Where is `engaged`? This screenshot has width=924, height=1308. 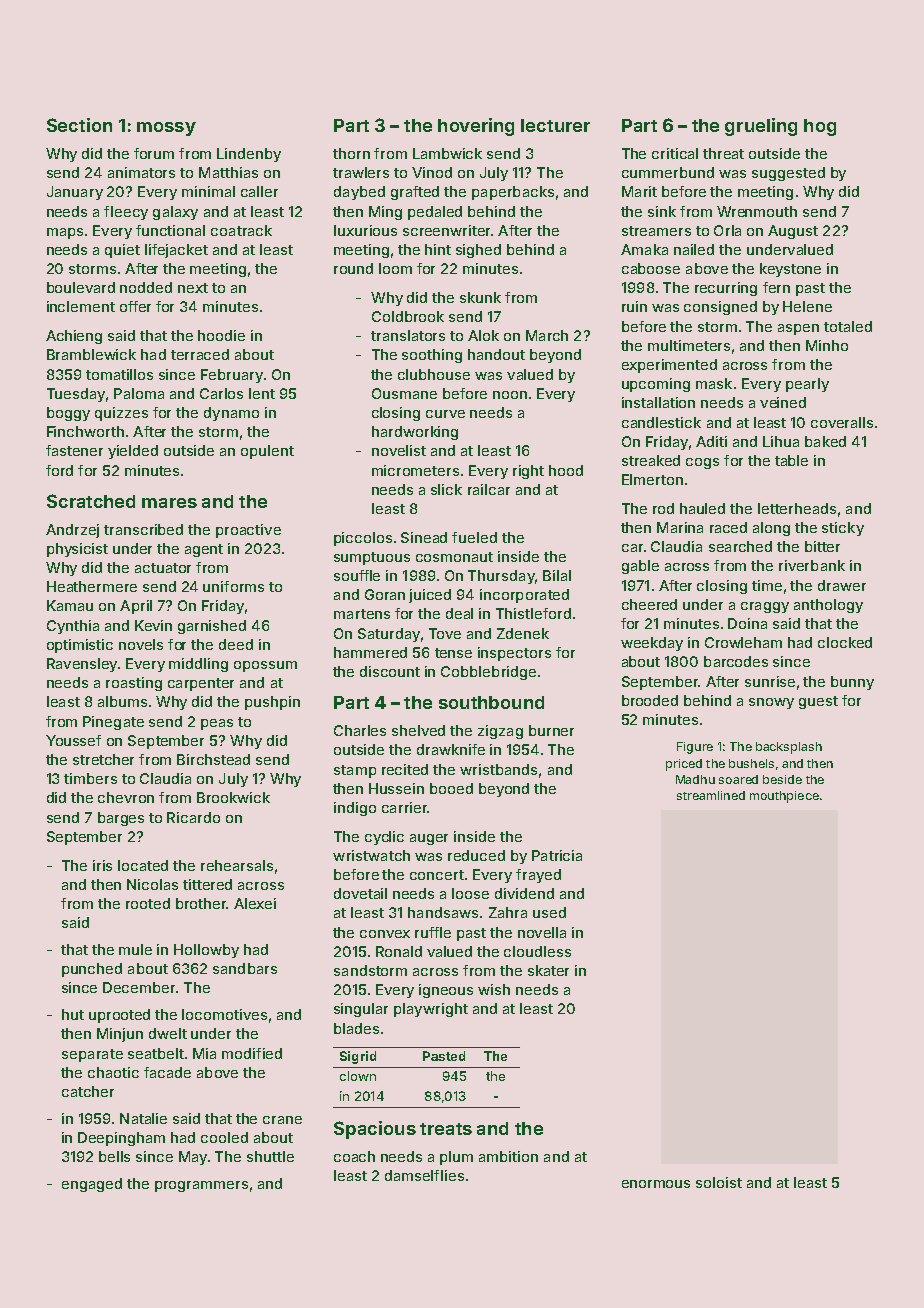 engaged is located at coordinates (92, 1185).
